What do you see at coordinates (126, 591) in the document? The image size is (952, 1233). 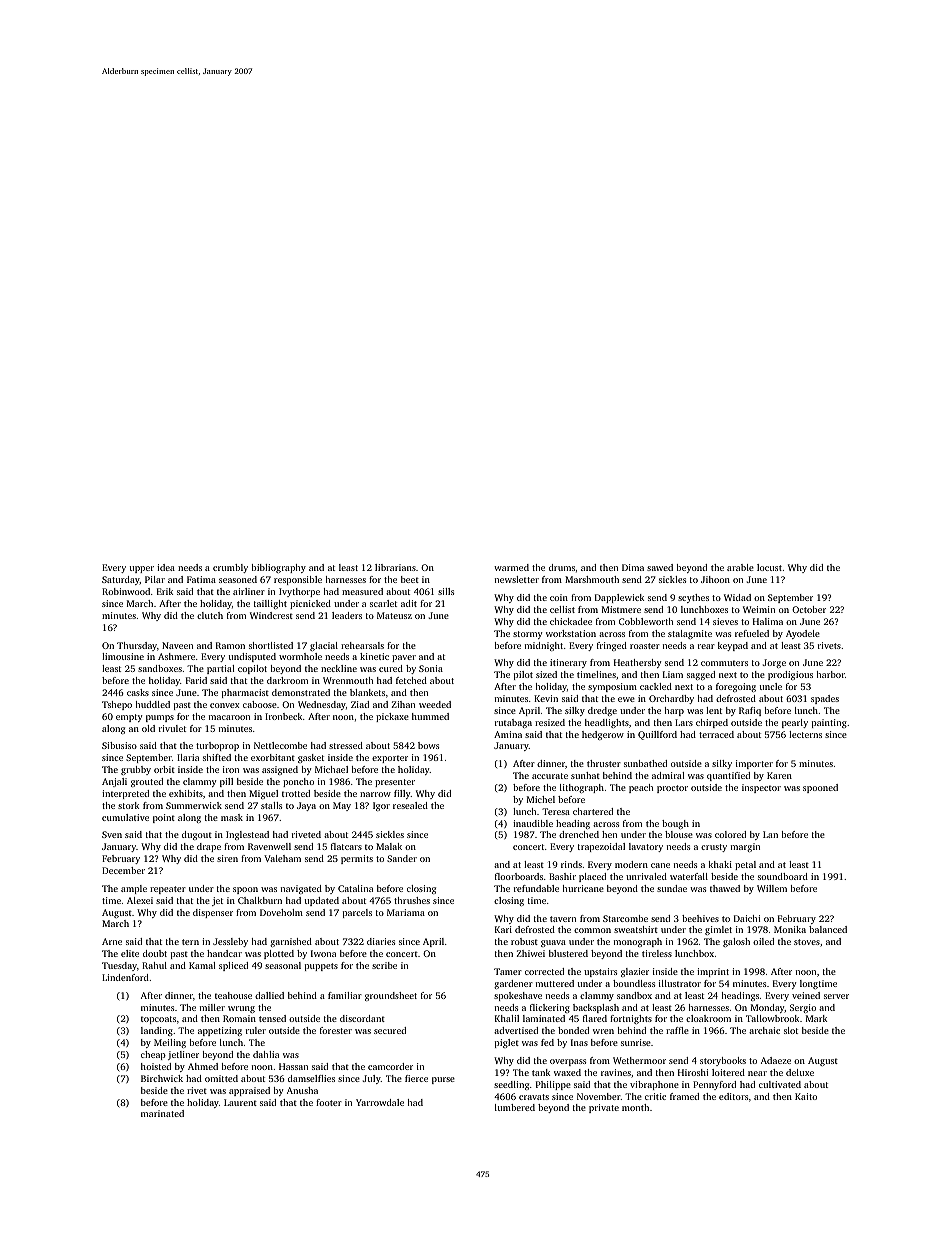 I see `Robinwood` at bounding box center [126, 591].
